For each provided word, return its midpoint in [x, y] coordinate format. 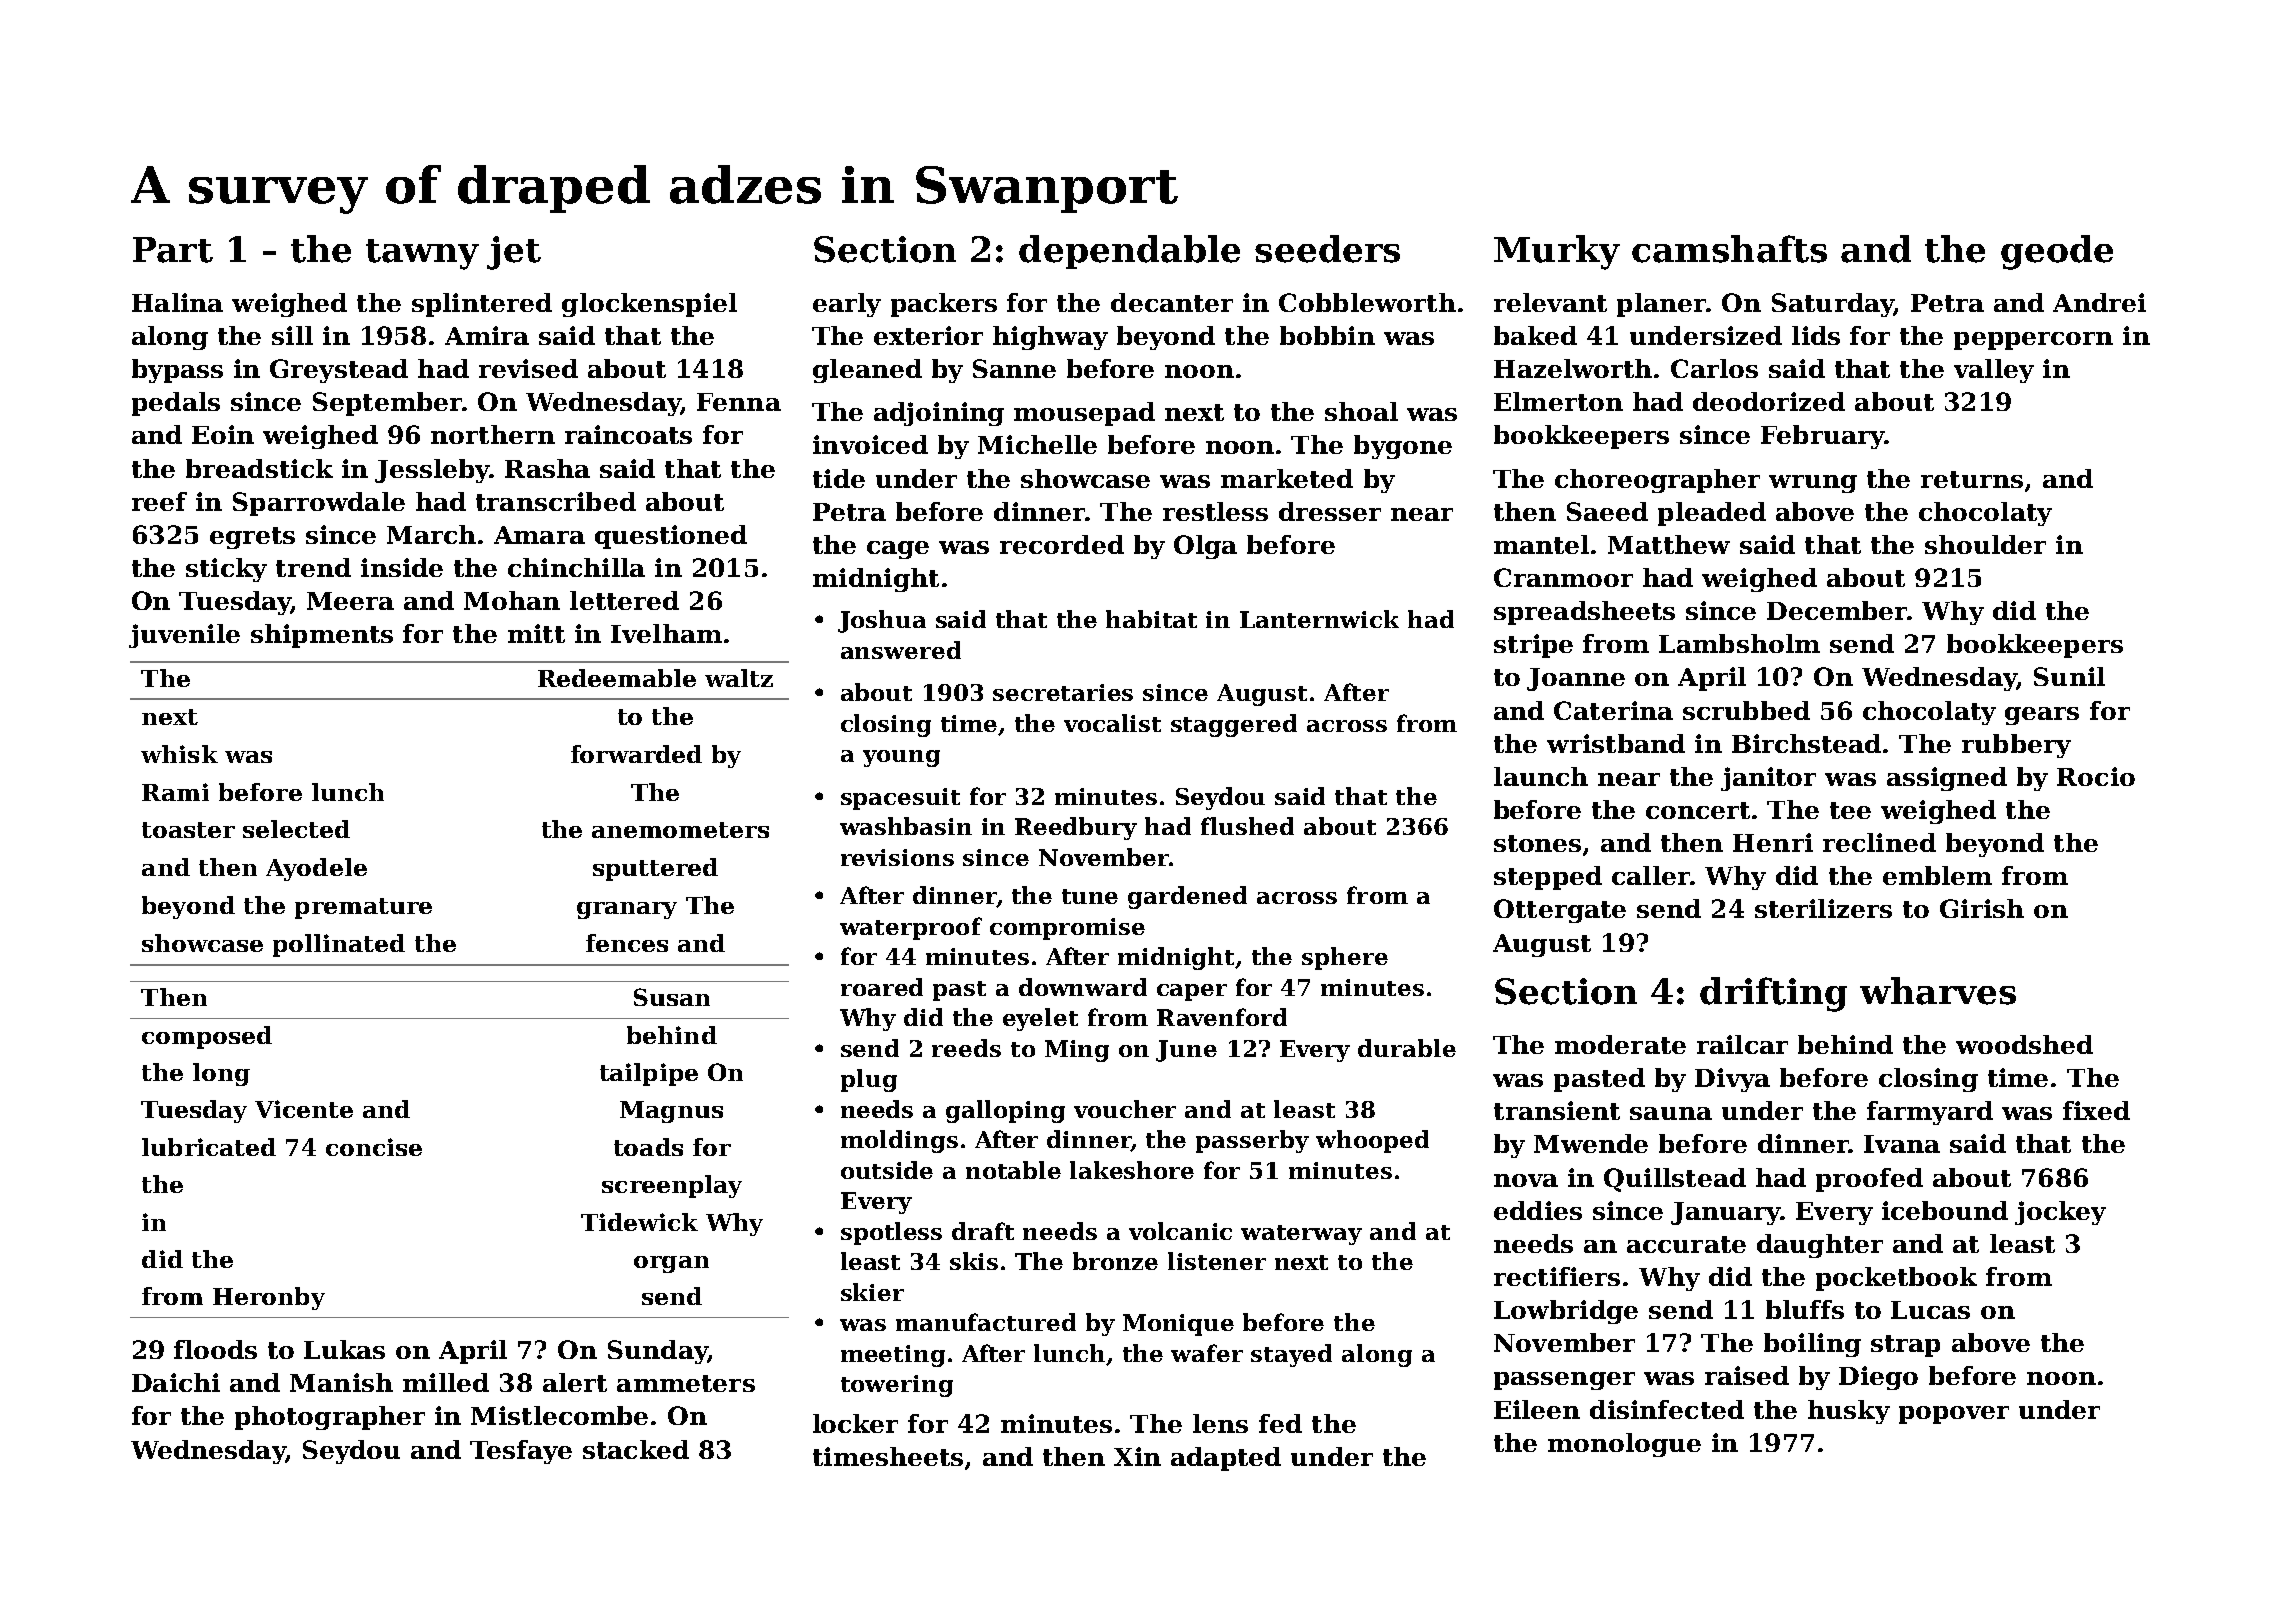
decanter [1172, 302]
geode [2057, 252]
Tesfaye [521, 1452]
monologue [1624, 1445]
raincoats [628, 434]
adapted [1226, 1459]
